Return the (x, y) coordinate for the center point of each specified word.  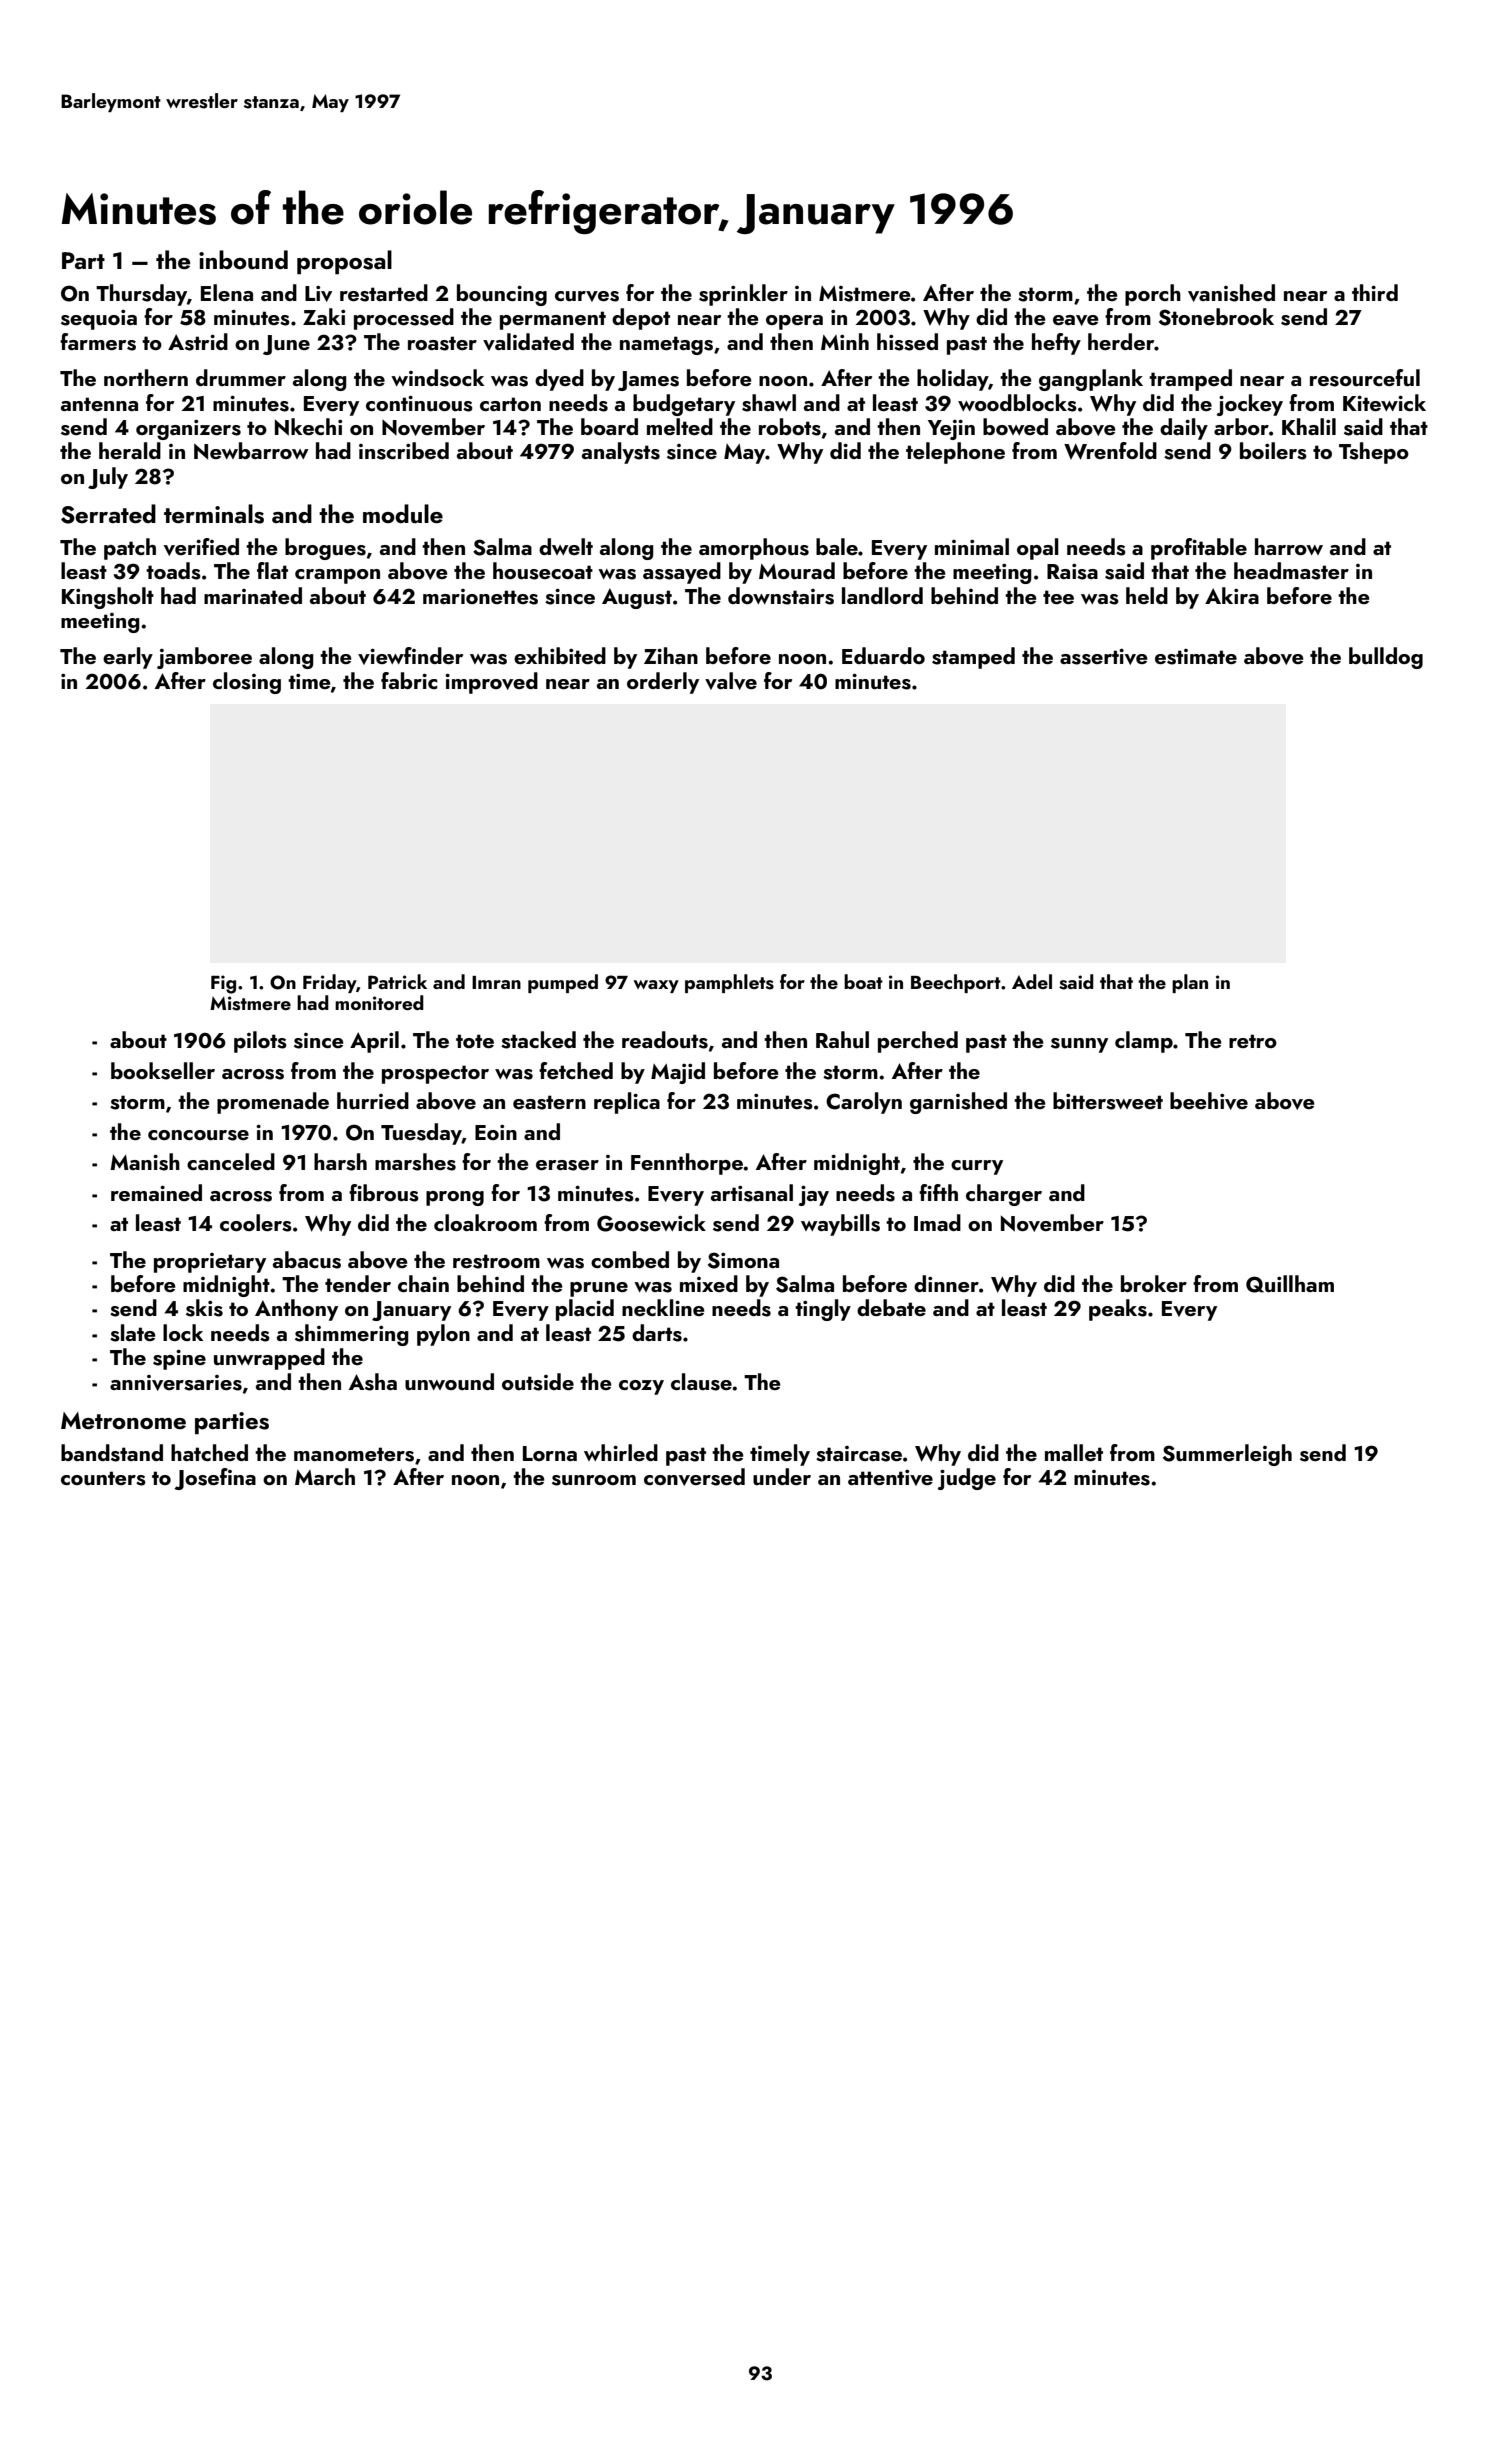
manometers (354, 1454)
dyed (559, 380)
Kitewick (1384, 402)
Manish (145, 1162)
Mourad (797, 570)
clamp (1144, 1042)
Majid (678, 1073)
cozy (641, 1387)
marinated (253, 595)
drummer (241, 377)
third (1375, 292)
